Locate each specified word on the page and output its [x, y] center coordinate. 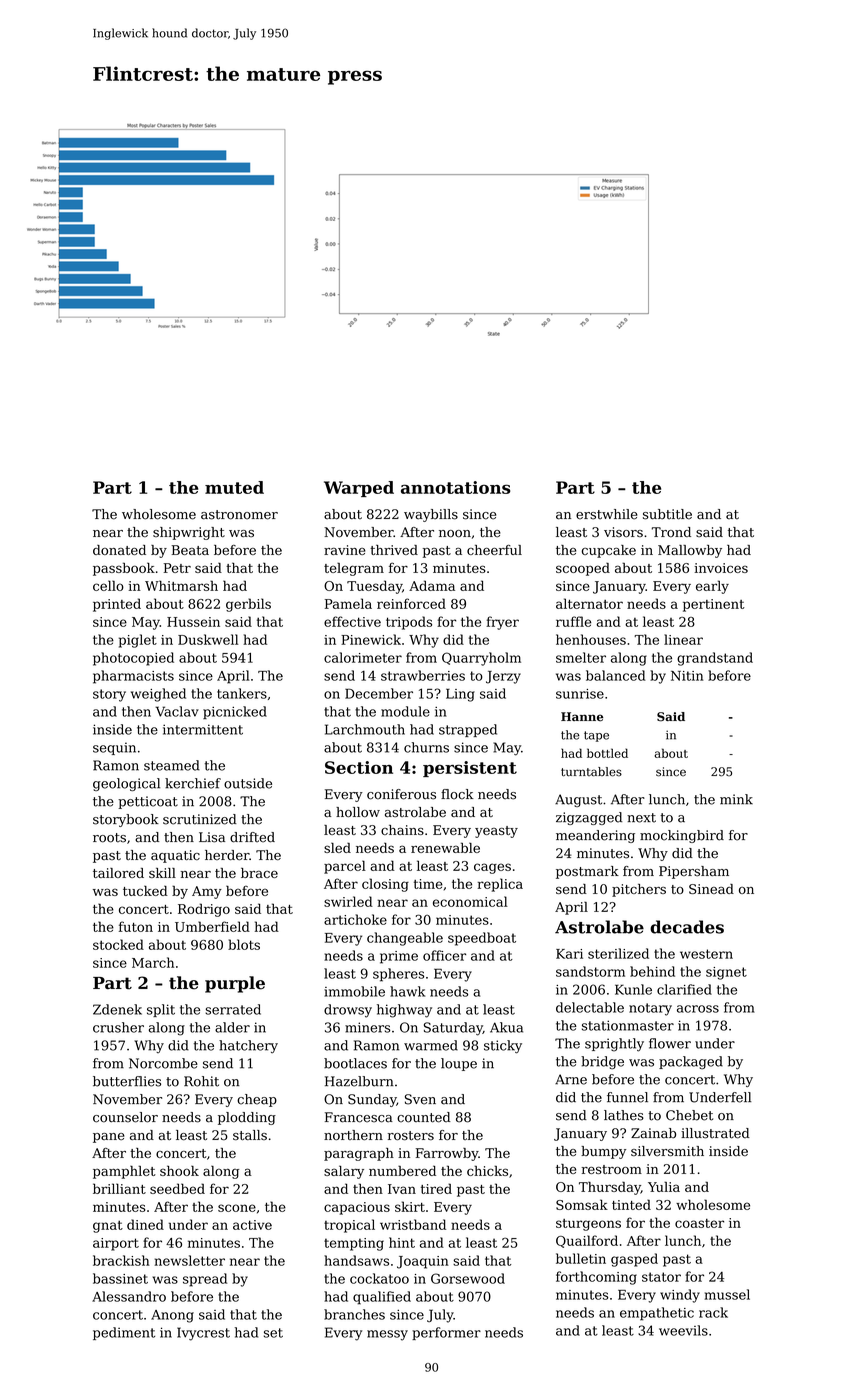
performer [446, 1333]
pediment [124, 1333]
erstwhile [606, 514]
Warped [359, 489]
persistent [470, 769]
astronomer [239, 515]
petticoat [148, 802]
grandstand [715, 659]
